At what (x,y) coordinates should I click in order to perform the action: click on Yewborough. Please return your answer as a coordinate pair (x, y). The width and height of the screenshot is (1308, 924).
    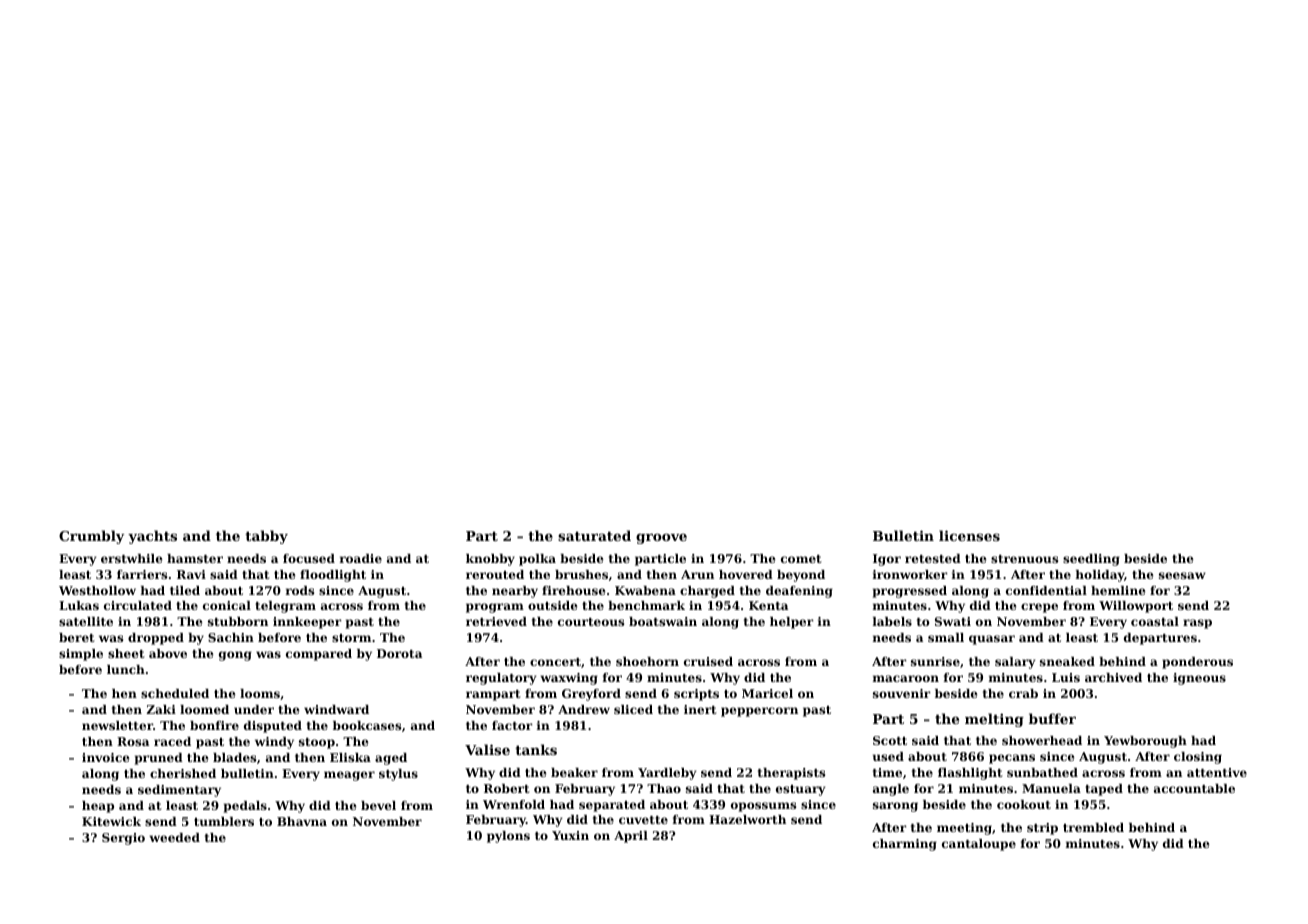
    Looking at the image, I should click on (1145, 742).
